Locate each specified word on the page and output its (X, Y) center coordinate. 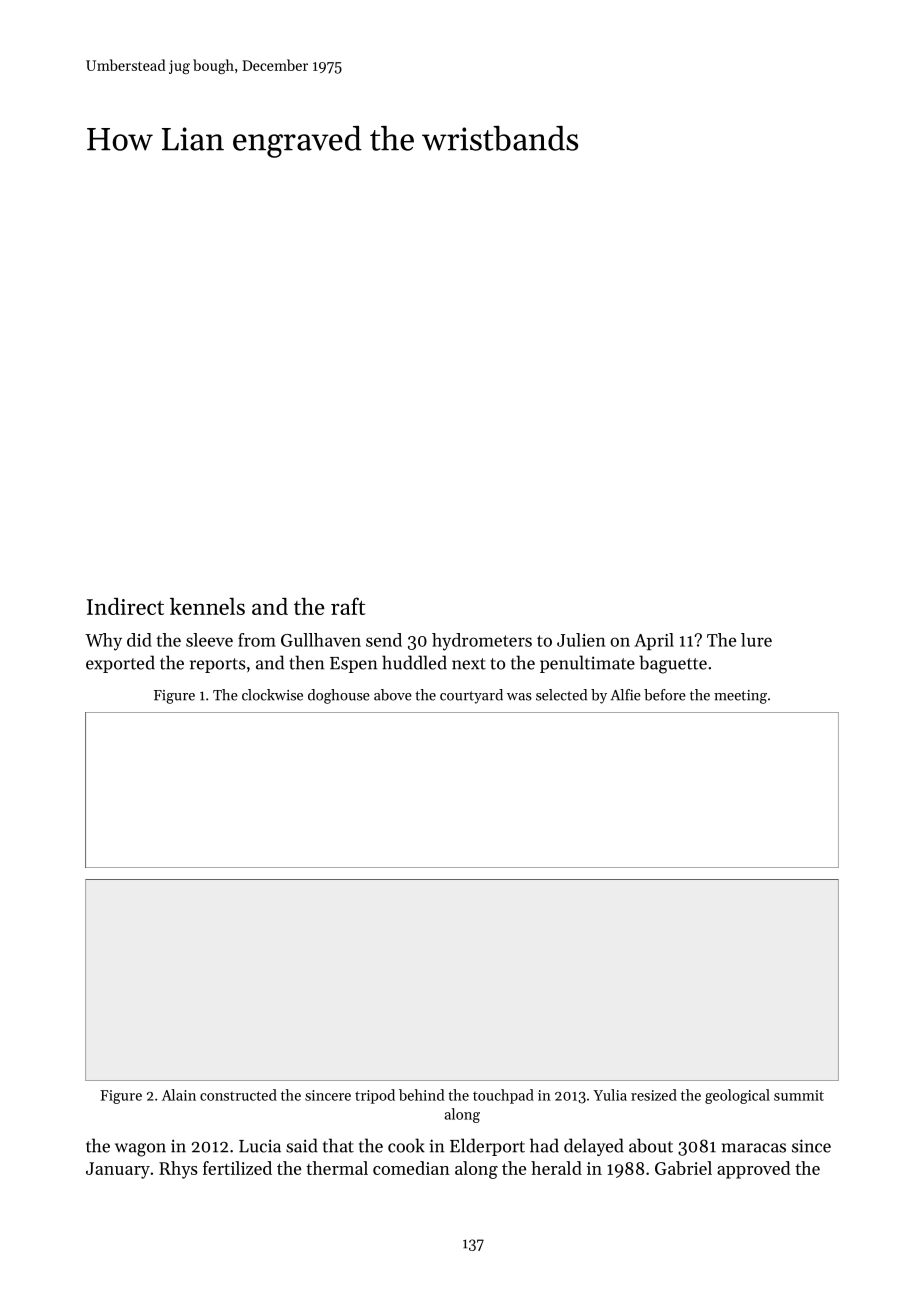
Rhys (178, 1170)
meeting (740, 697)
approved (754, 1170)
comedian (411, 1168)
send (384, 640)
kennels (207, 606)
